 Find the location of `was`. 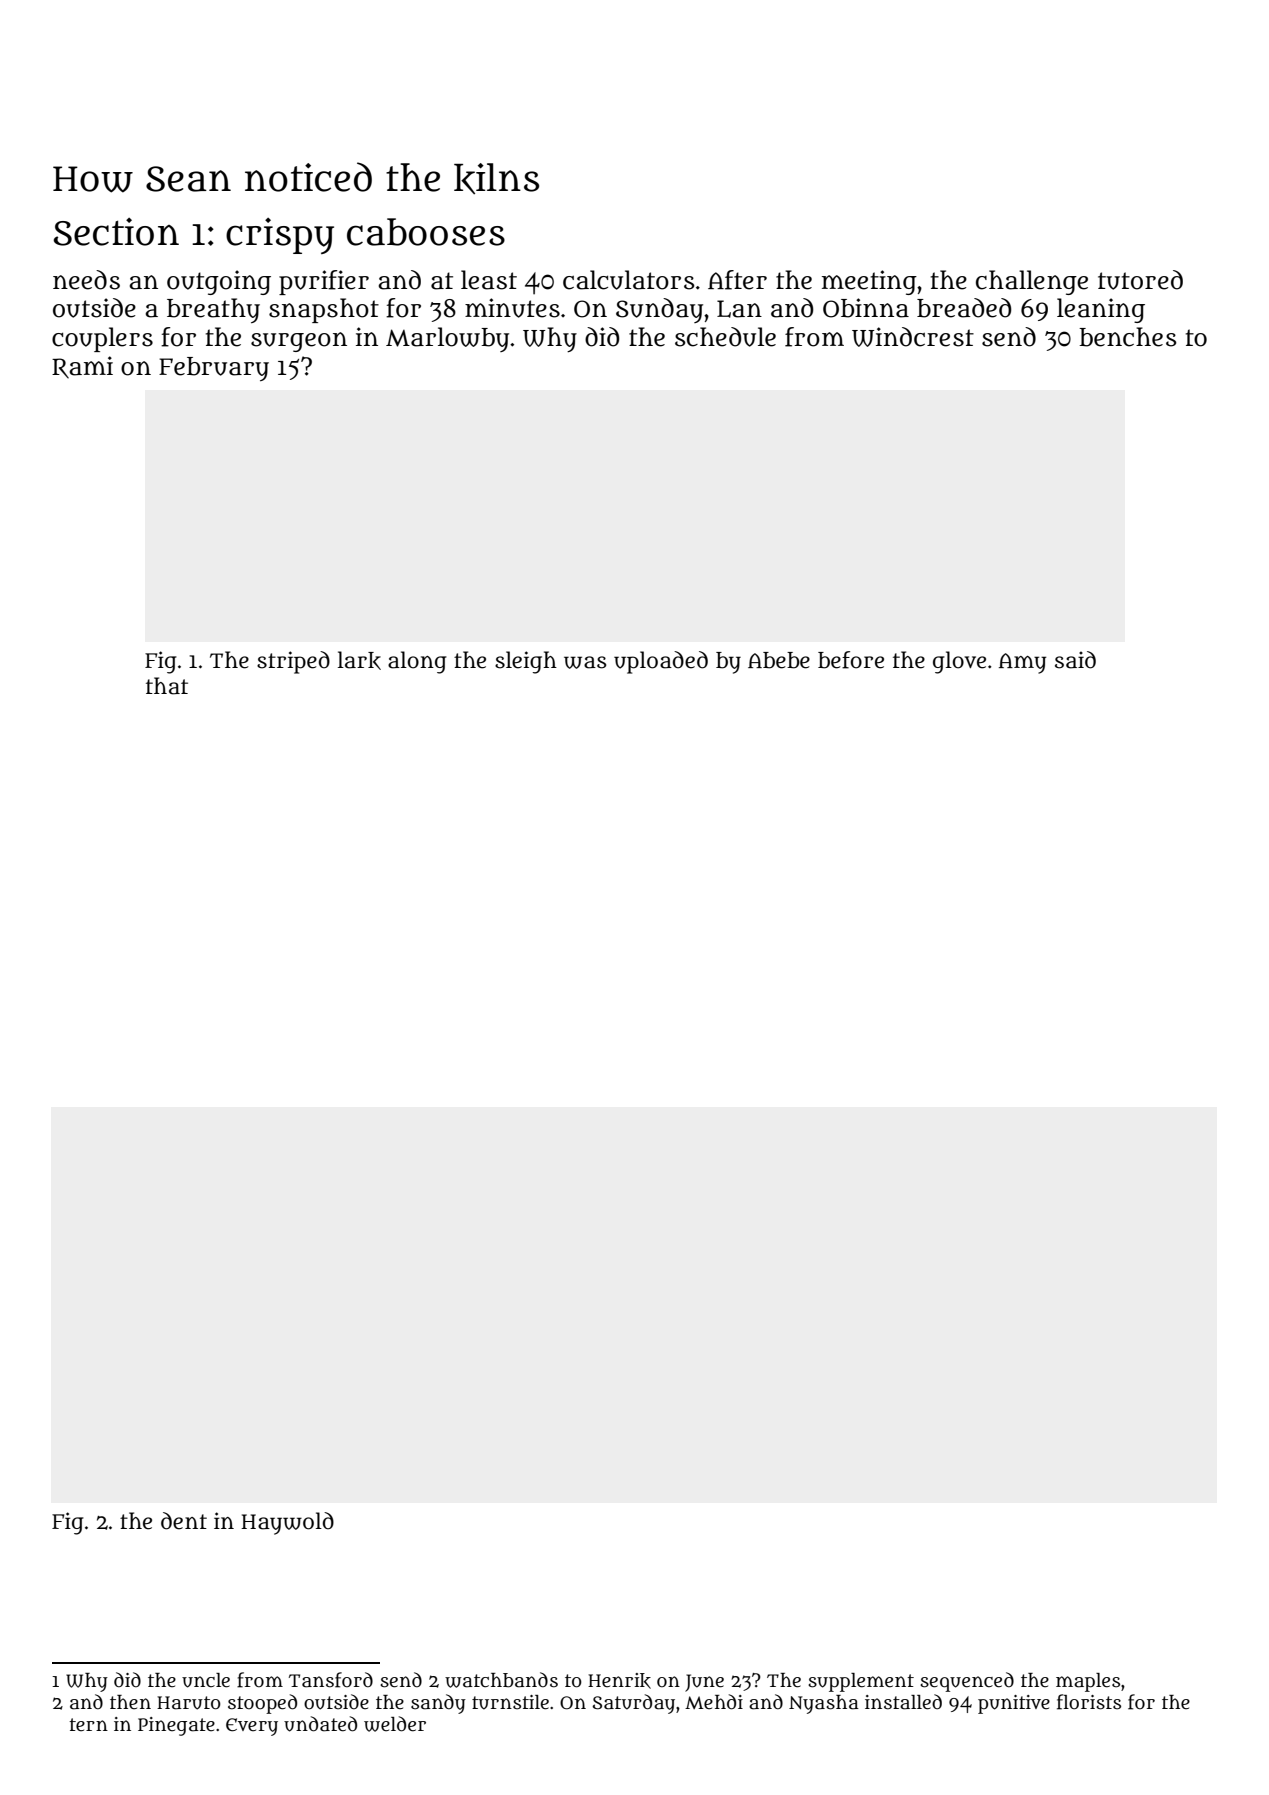

was is located at coordinates (585, 662).
